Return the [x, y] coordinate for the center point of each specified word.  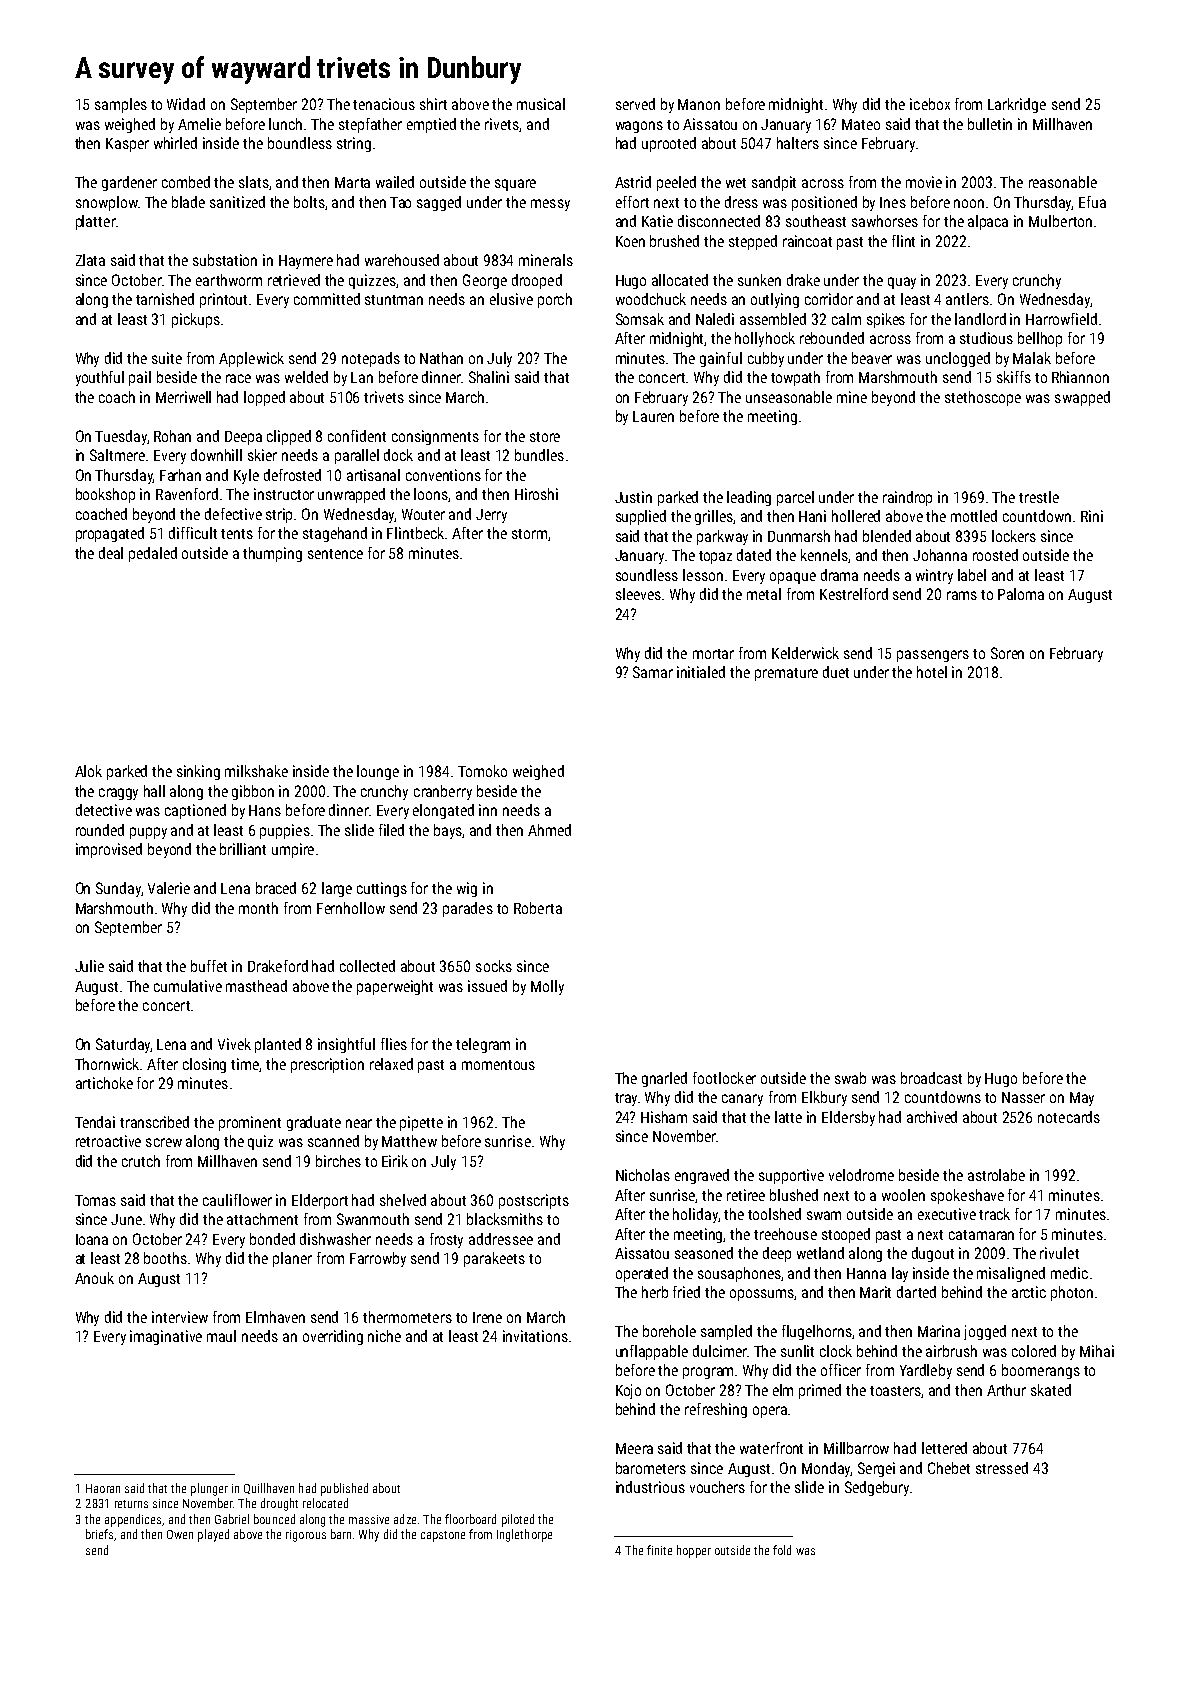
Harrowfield [1061, 319]
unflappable [652, 1352]
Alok [88, 771]
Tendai [95, 1122]
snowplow [107, 203]
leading [749, 498]
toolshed [774, 1214]
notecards [1069, 1117]
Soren [1007, 653]
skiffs [1014, 377]
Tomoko [482, 771]
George [485, 281]
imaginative [166, 1337]
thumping [272, 554]
